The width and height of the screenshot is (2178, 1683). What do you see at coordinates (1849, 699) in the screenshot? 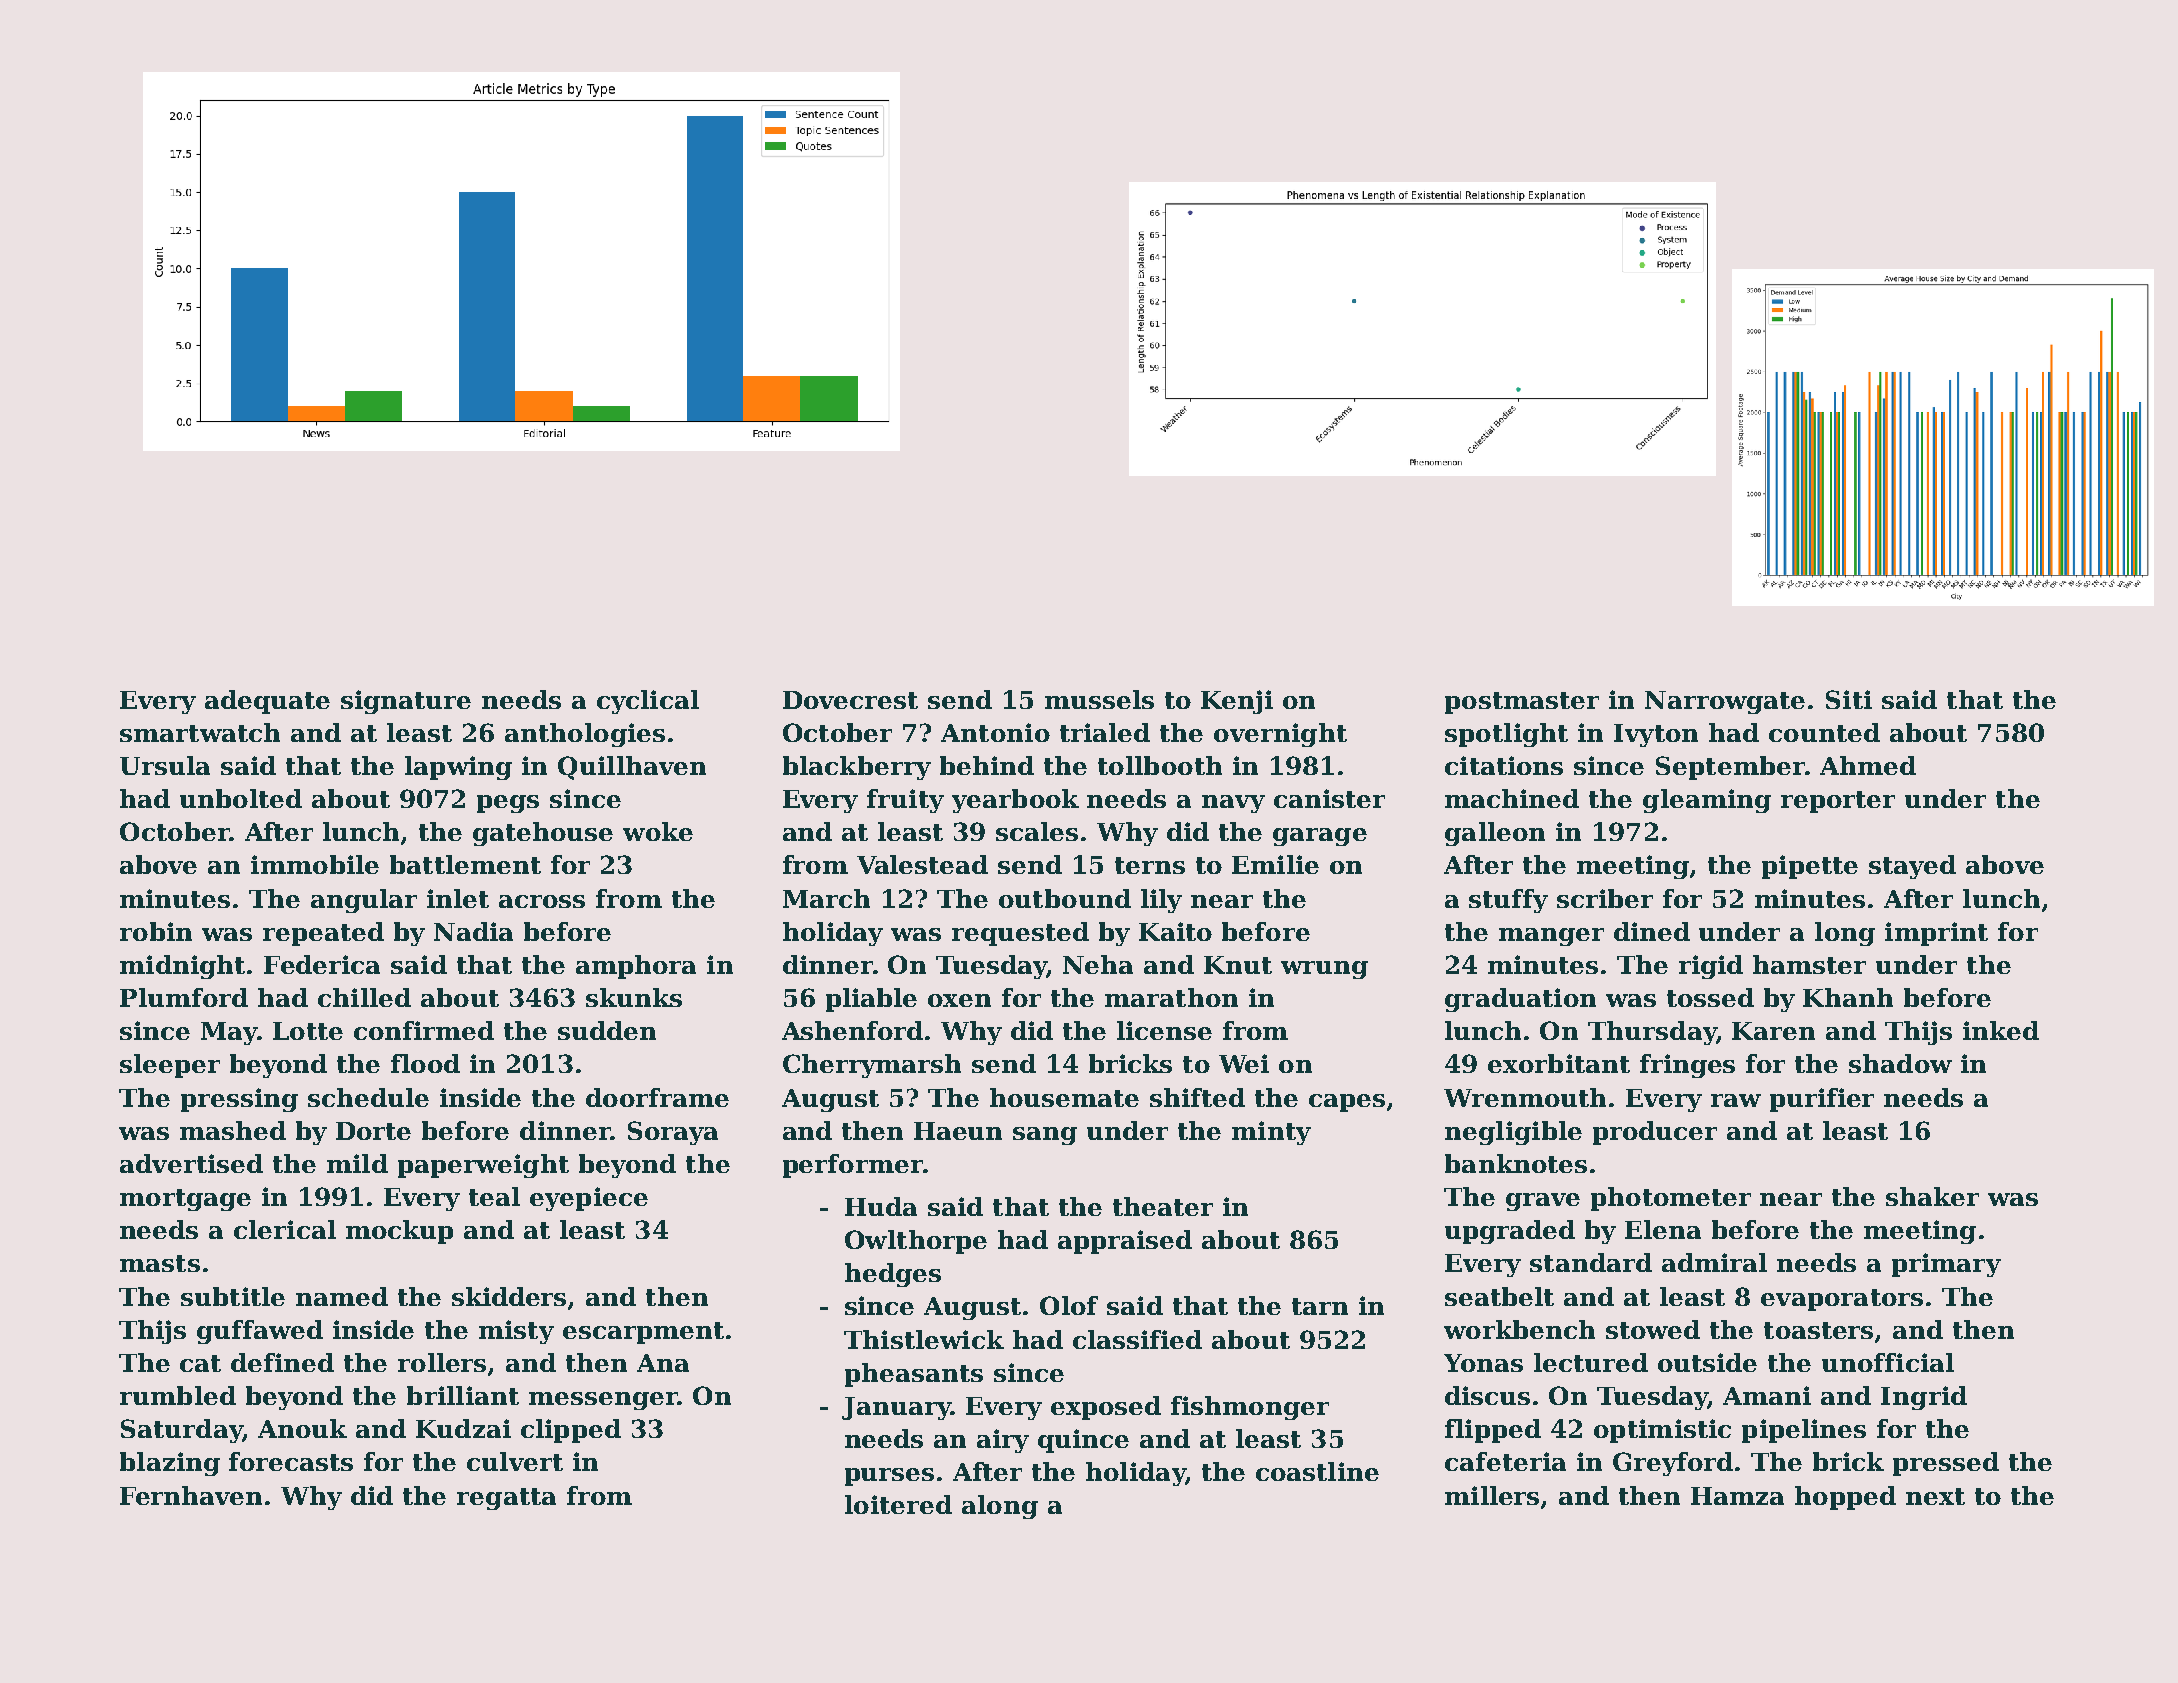
I see `Siti` at bounding box center [1849, 699].
